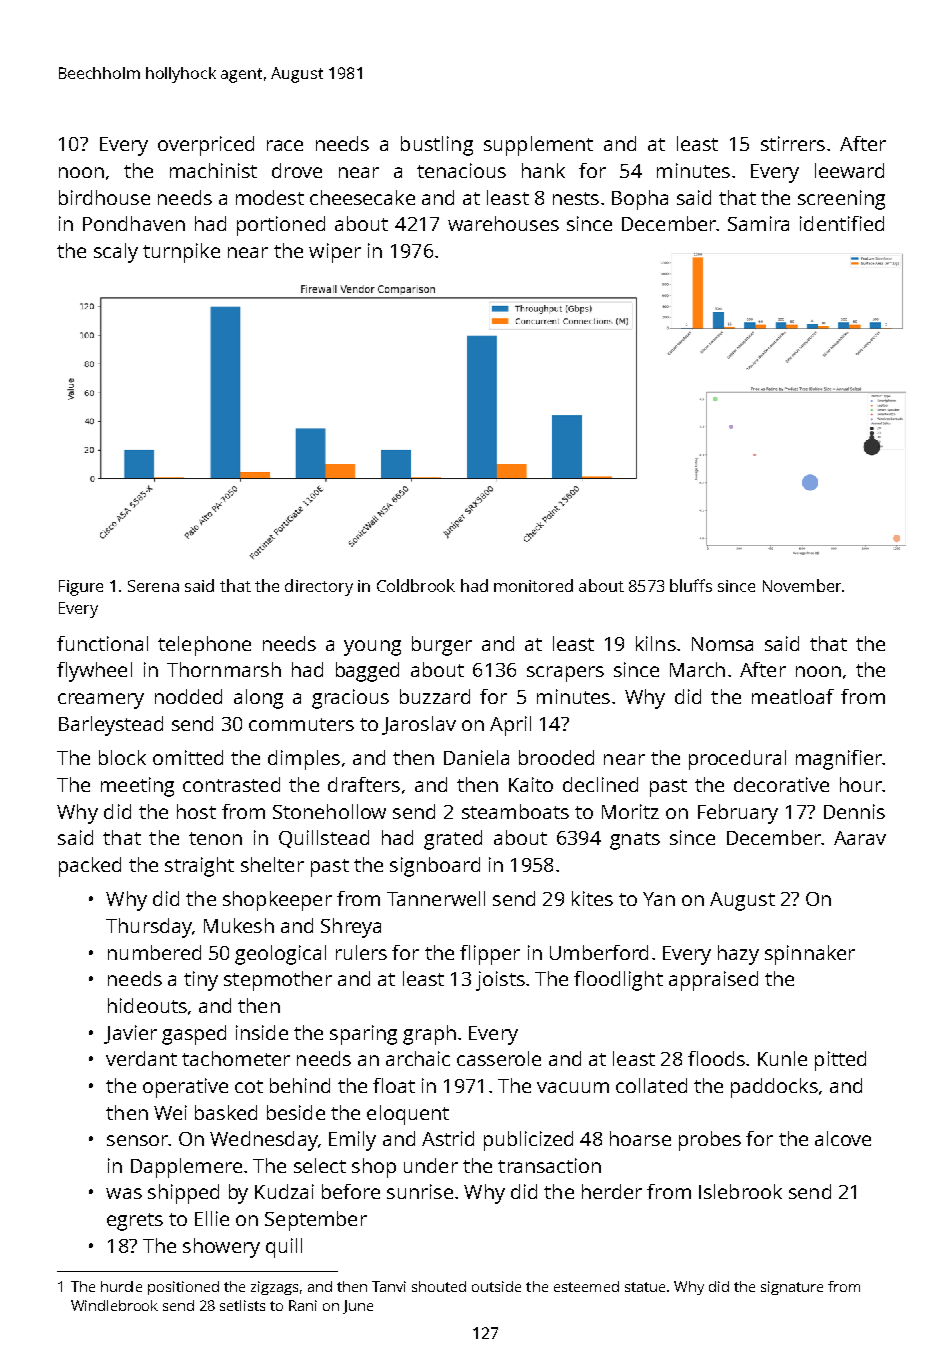 This screenshot has width=943, height=1366. I want to click on procedural, so click(737, 760).
